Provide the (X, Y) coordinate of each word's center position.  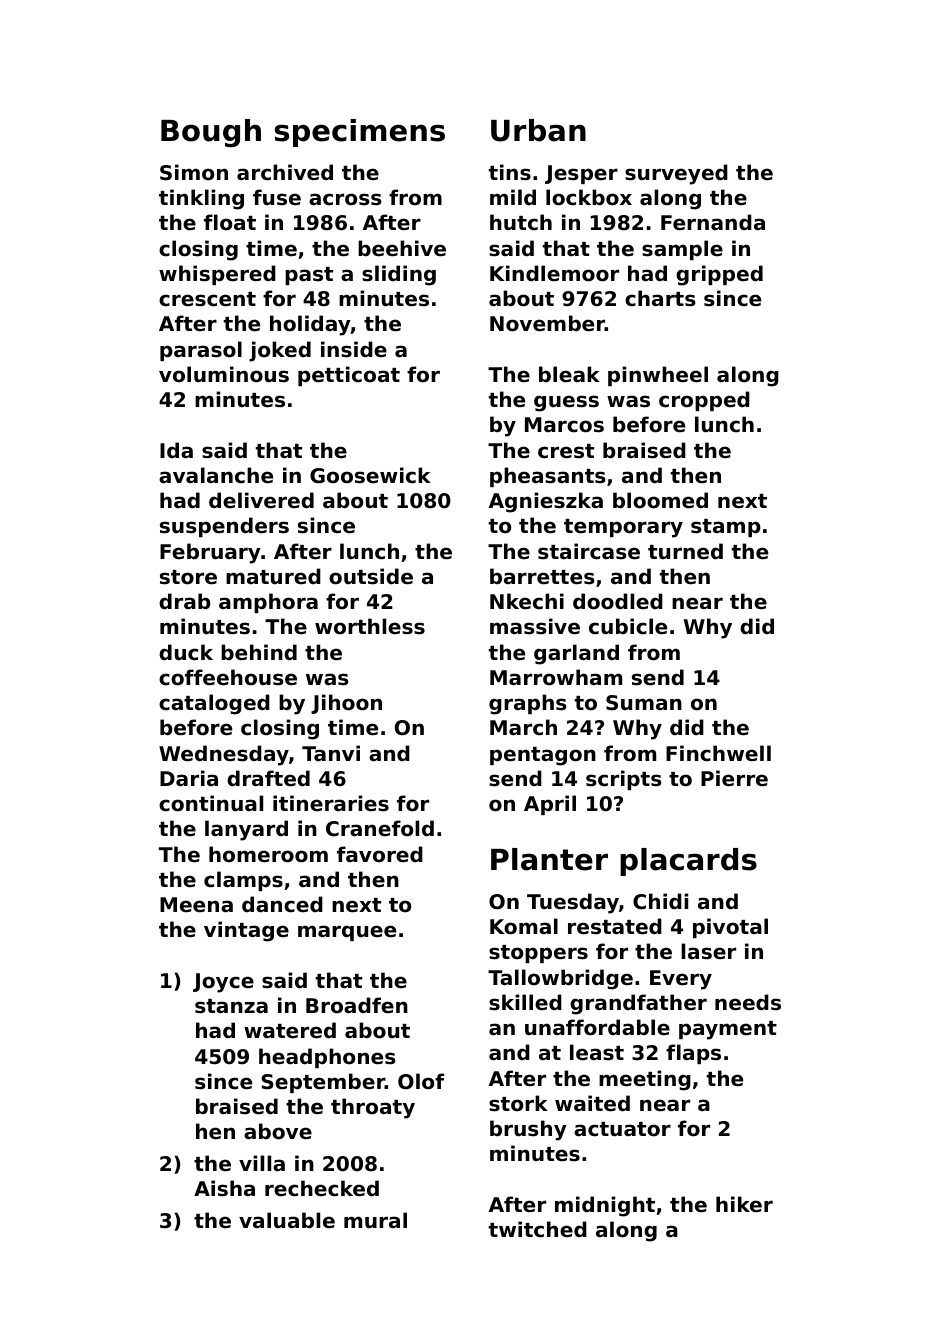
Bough (211, 133)
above (278, 1131)
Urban (538, 130)
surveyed (676, 174)
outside (371, 576)
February (210, 553)
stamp (726, 528)
